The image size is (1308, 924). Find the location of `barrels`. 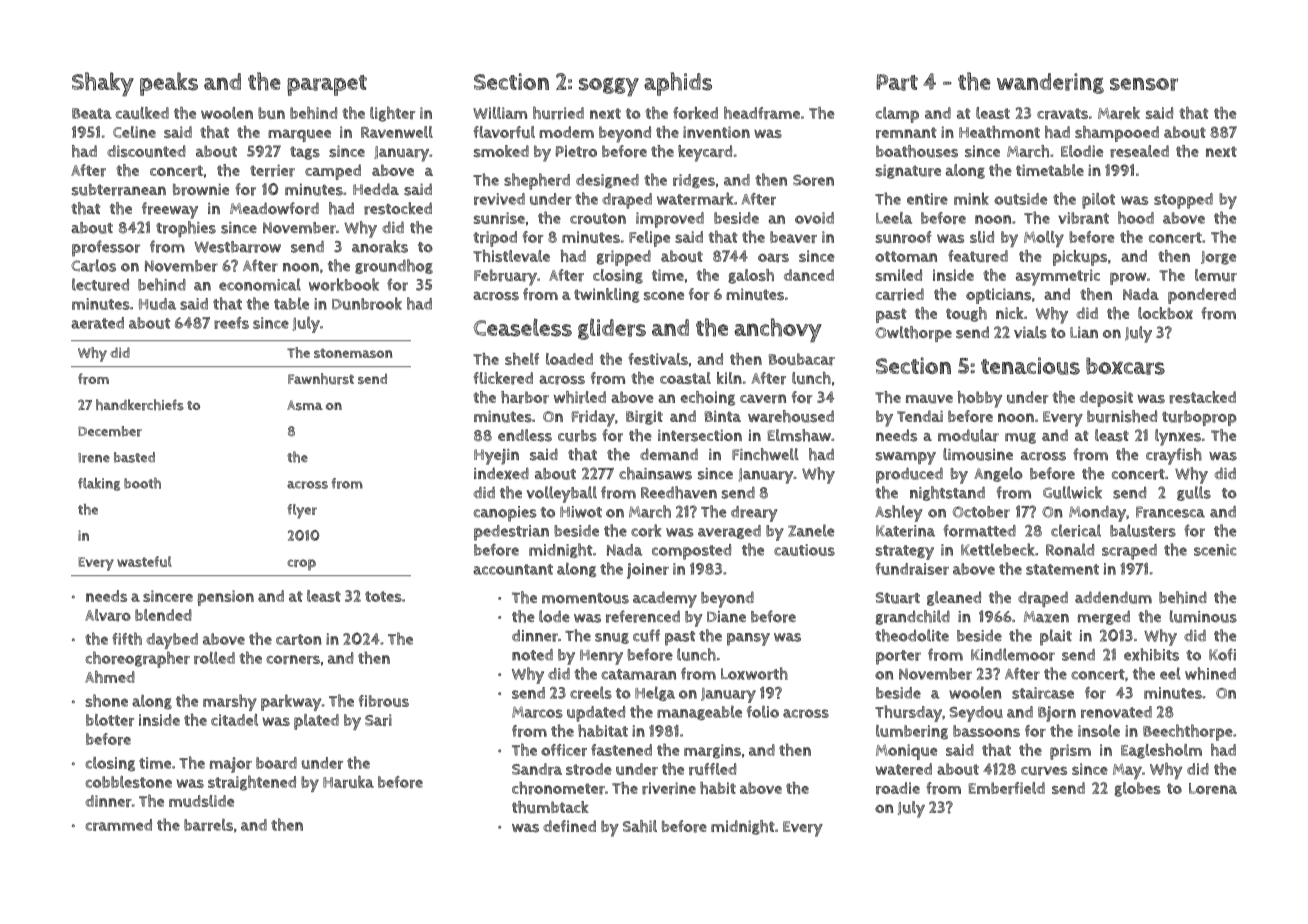

barrels is located at coordinates (208, 825).
